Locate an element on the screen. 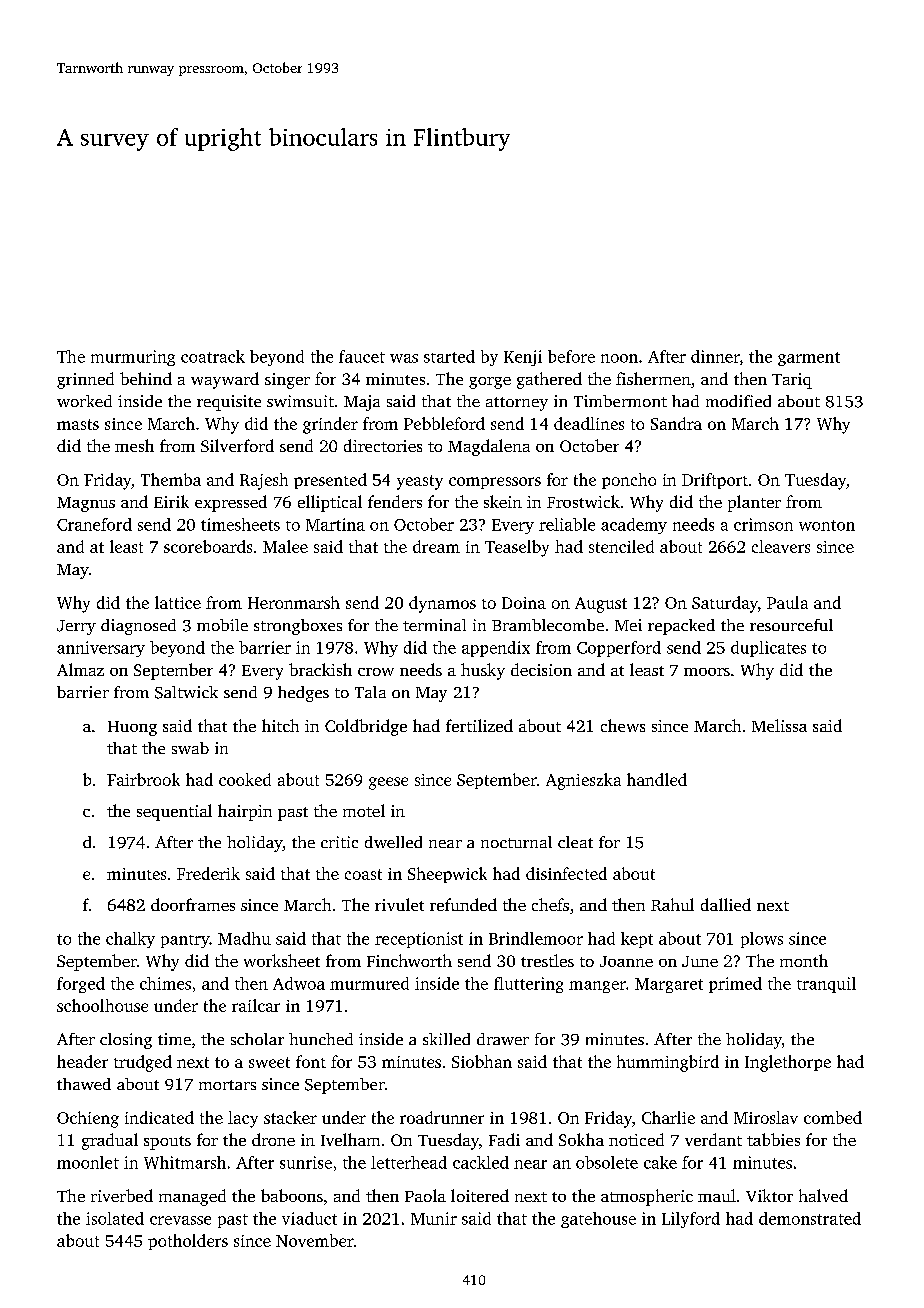  November is located at coordinates (315, 1240).
